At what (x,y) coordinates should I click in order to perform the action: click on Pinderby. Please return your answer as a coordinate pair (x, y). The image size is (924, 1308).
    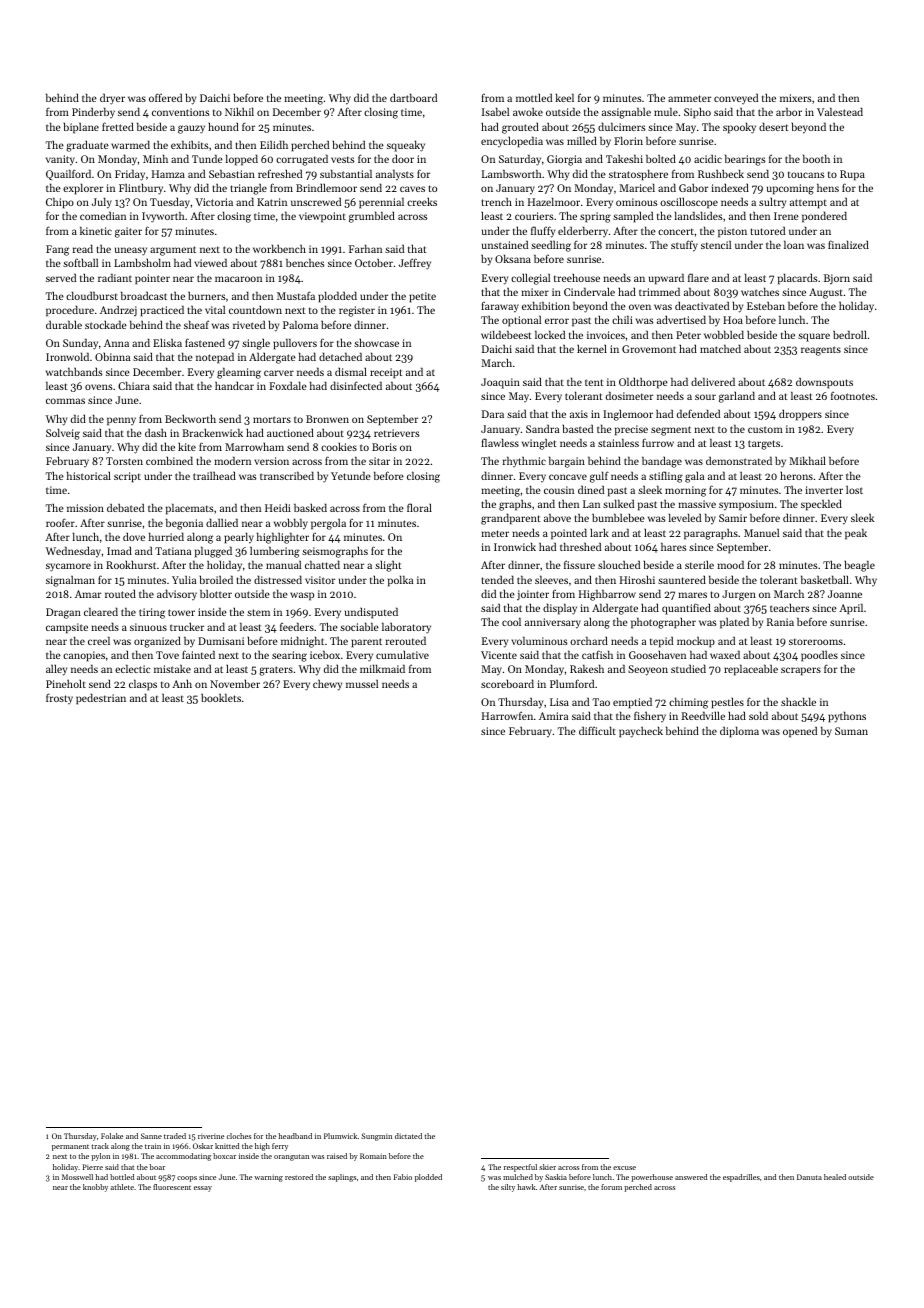
    Looking at the image, I should click on (93, 112).
